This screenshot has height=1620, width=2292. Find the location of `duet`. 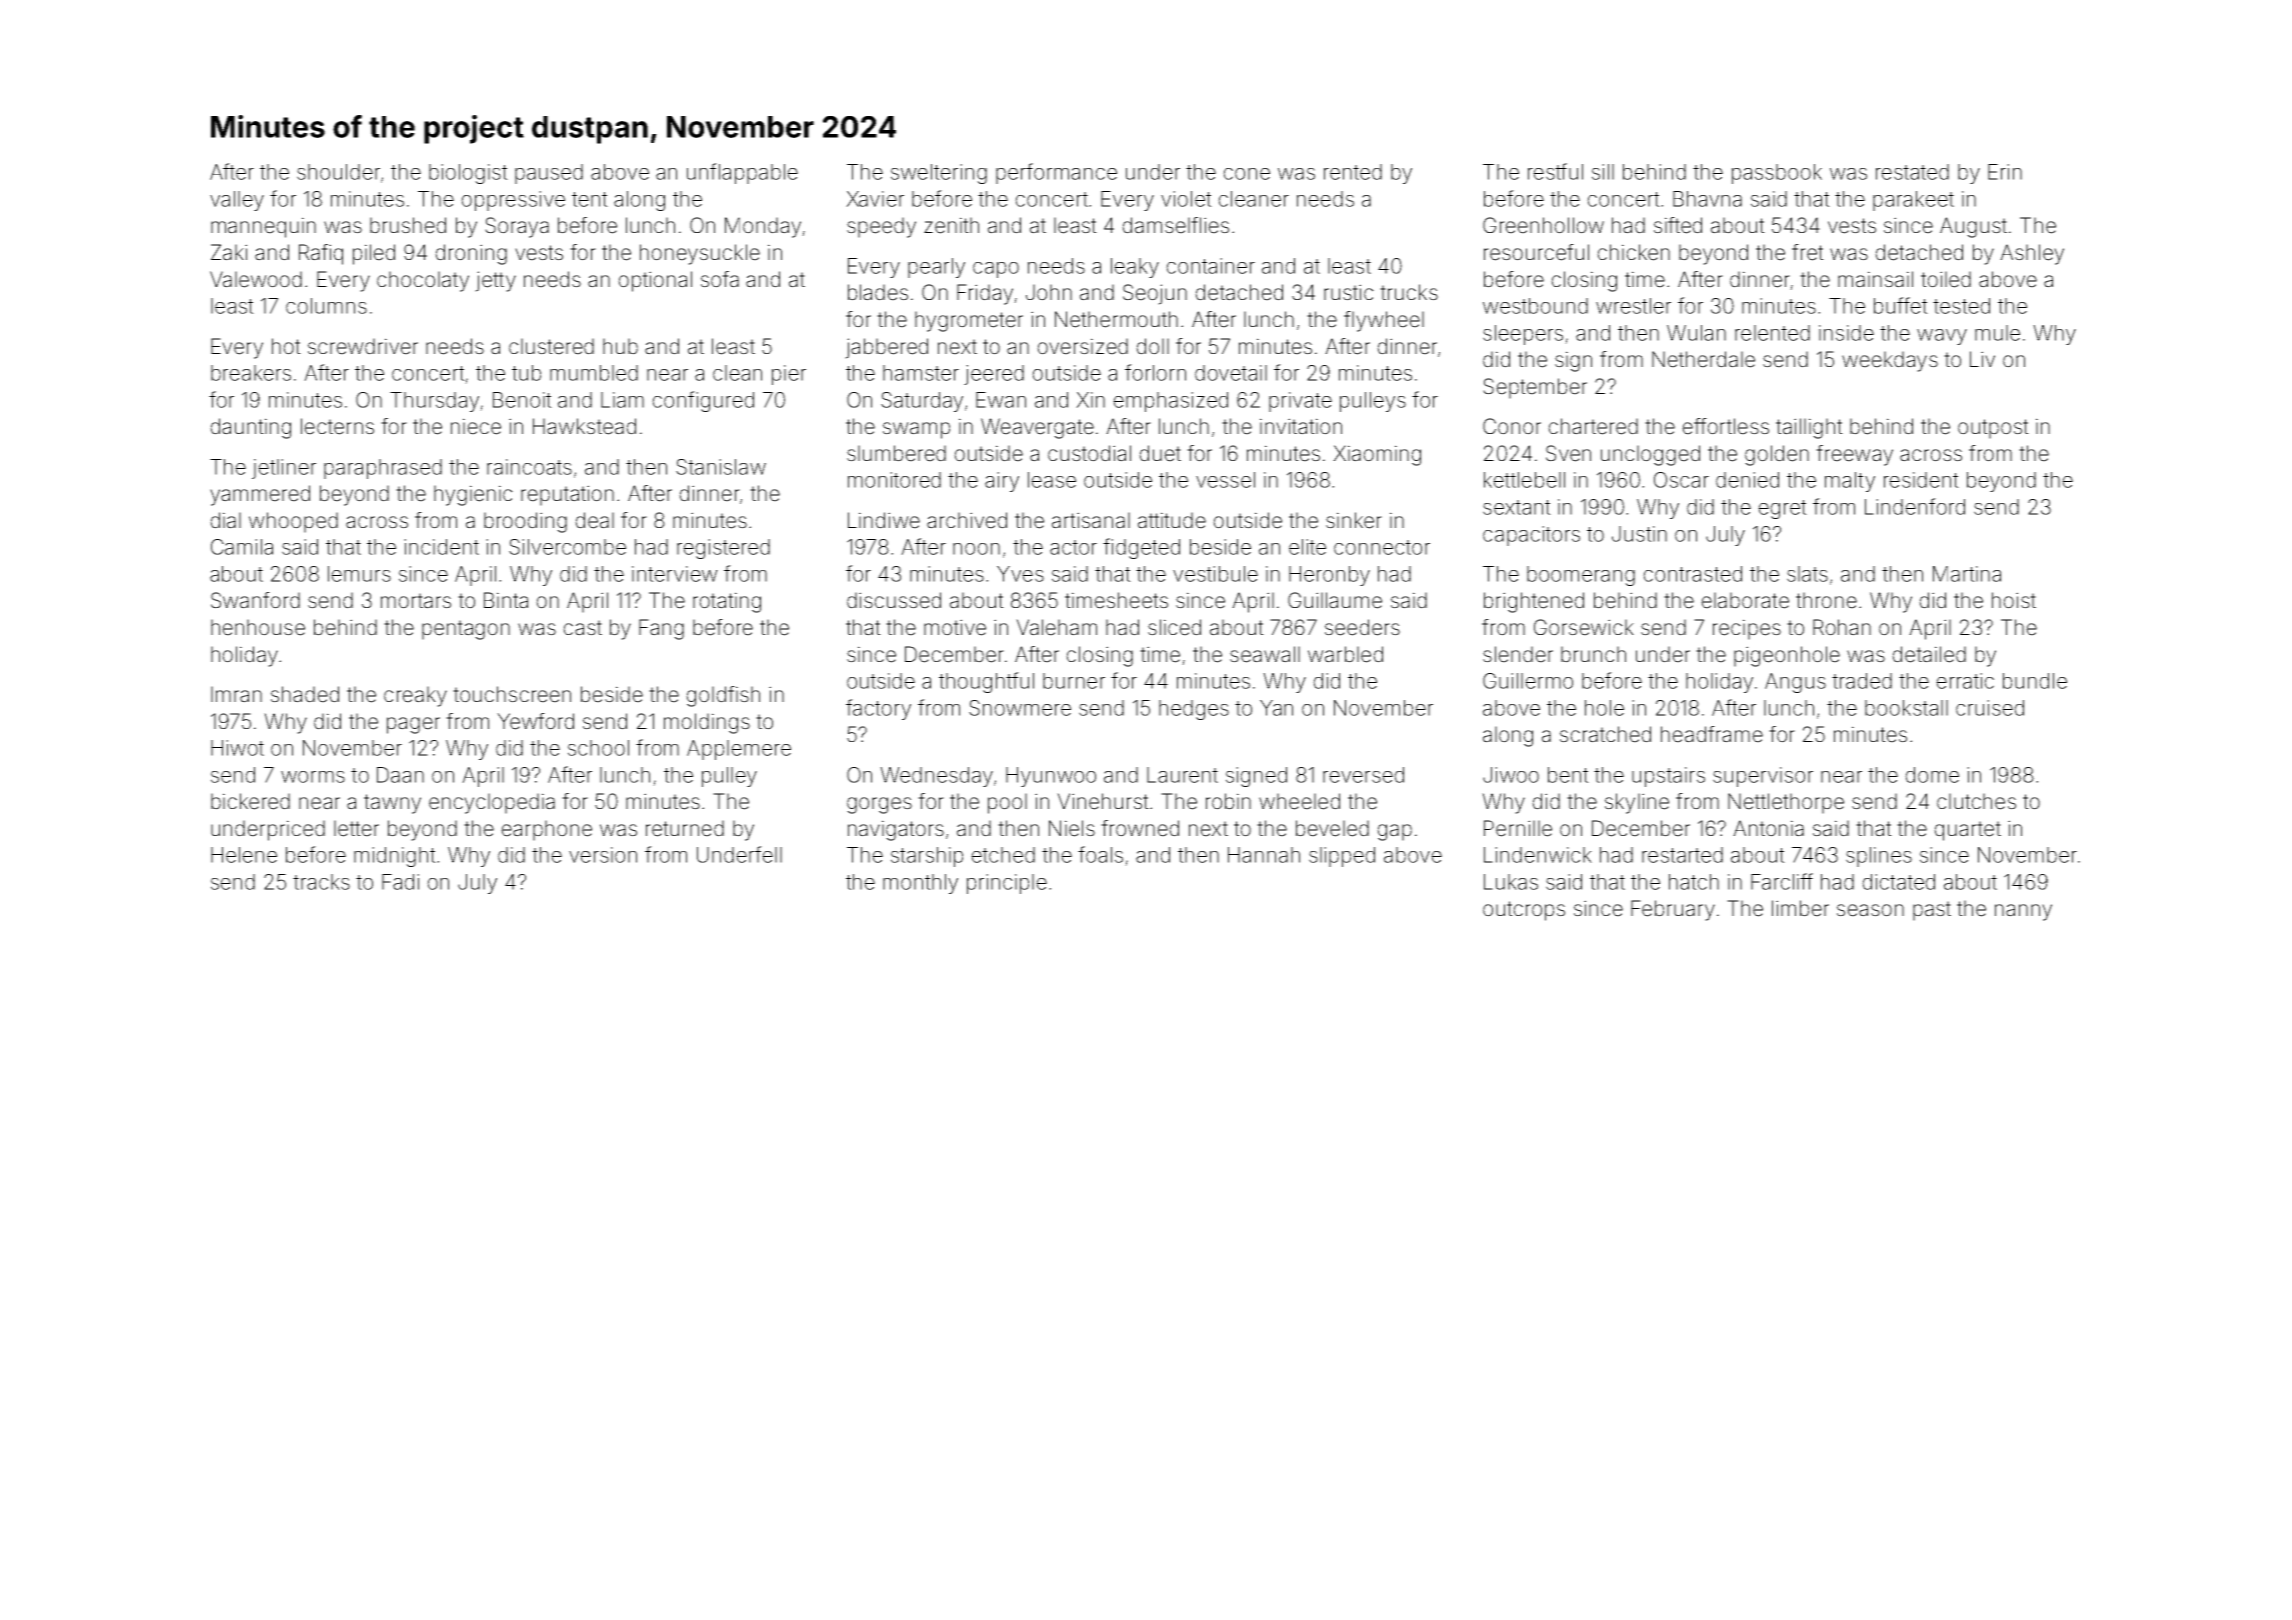

duet is located at coordinates (1160, 453).
